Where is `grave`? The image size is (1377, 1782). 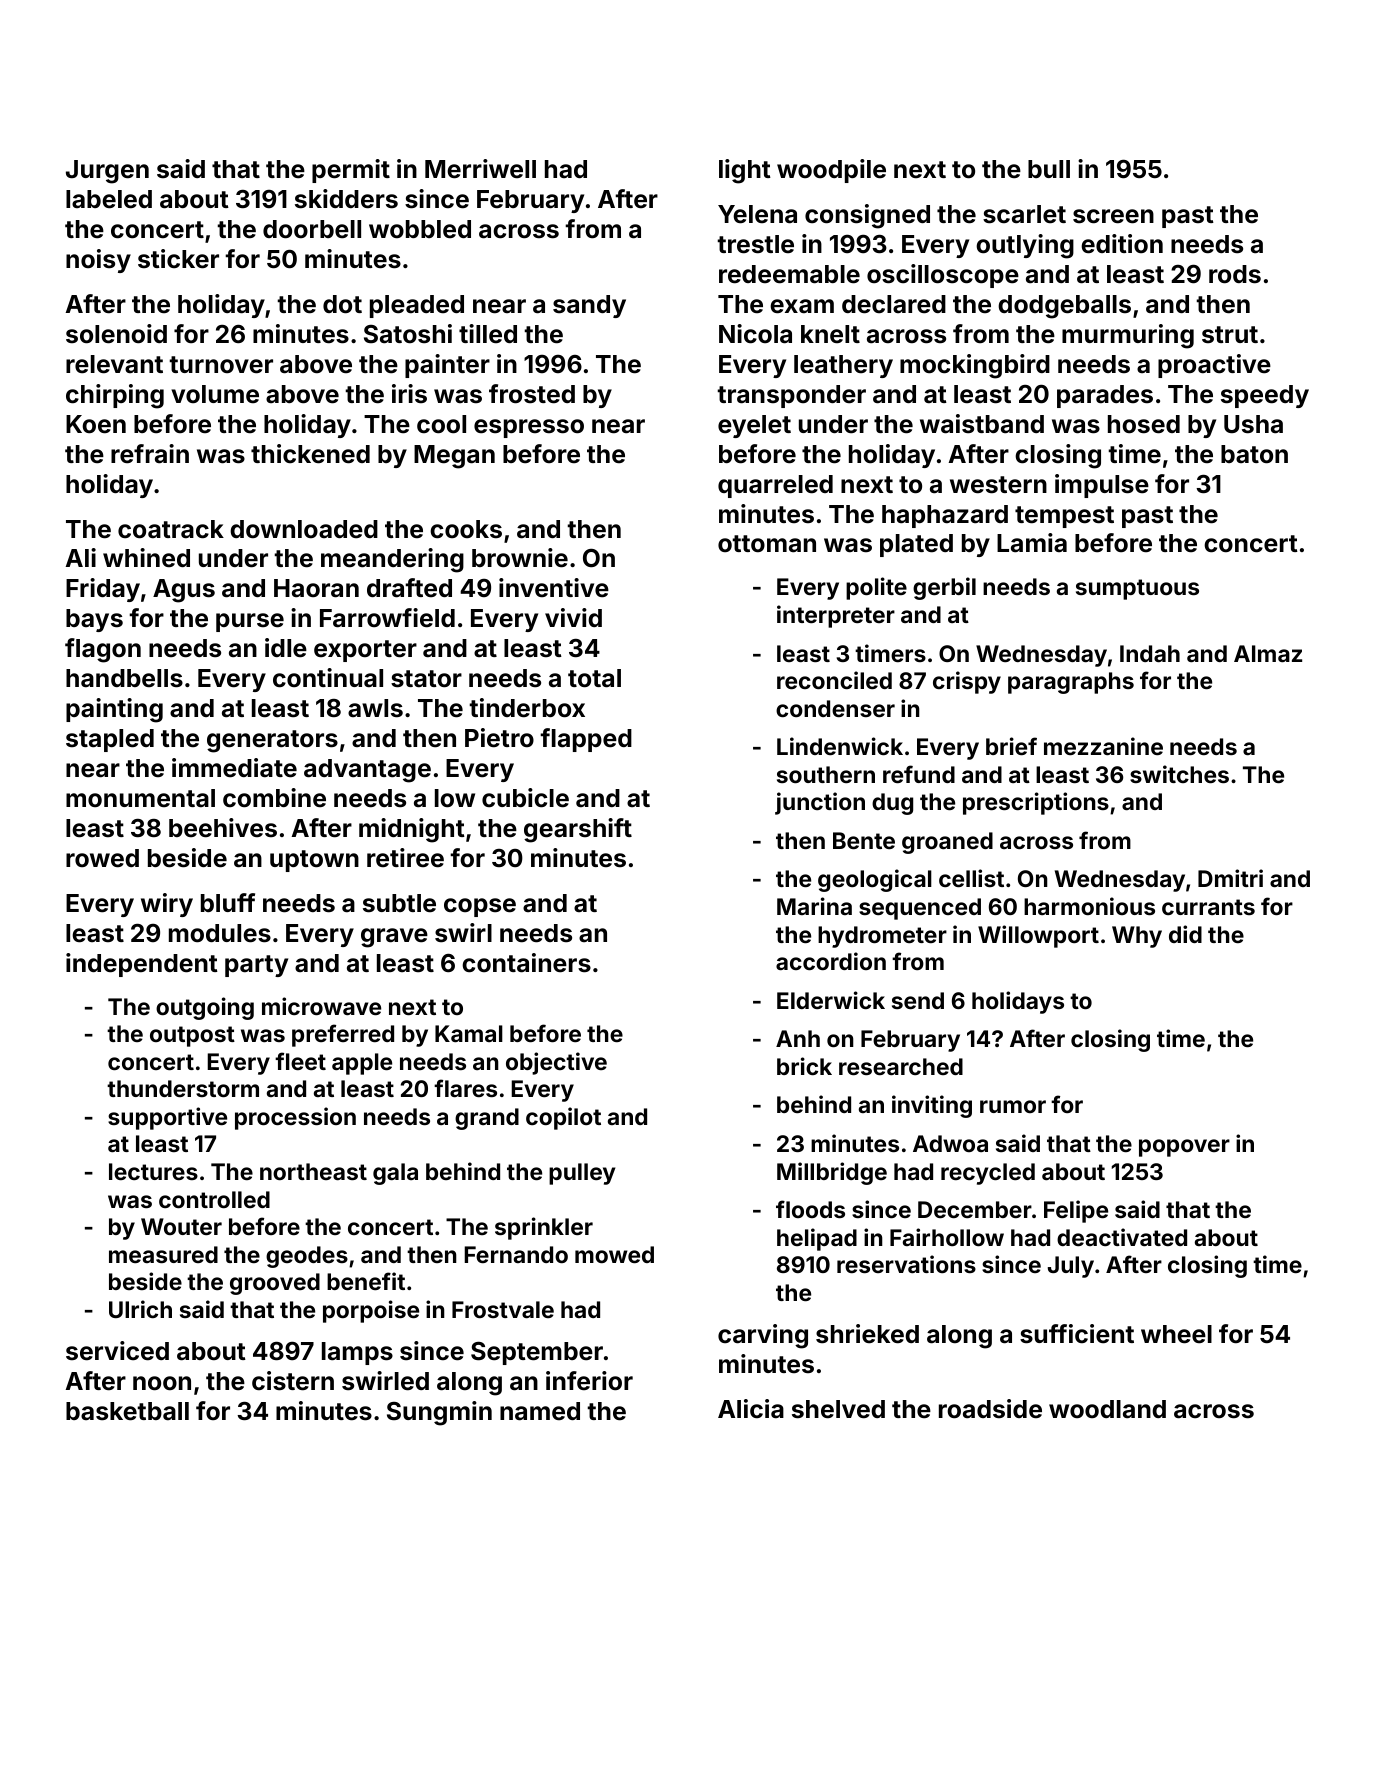
grave is located at coordinates (394, 938).
